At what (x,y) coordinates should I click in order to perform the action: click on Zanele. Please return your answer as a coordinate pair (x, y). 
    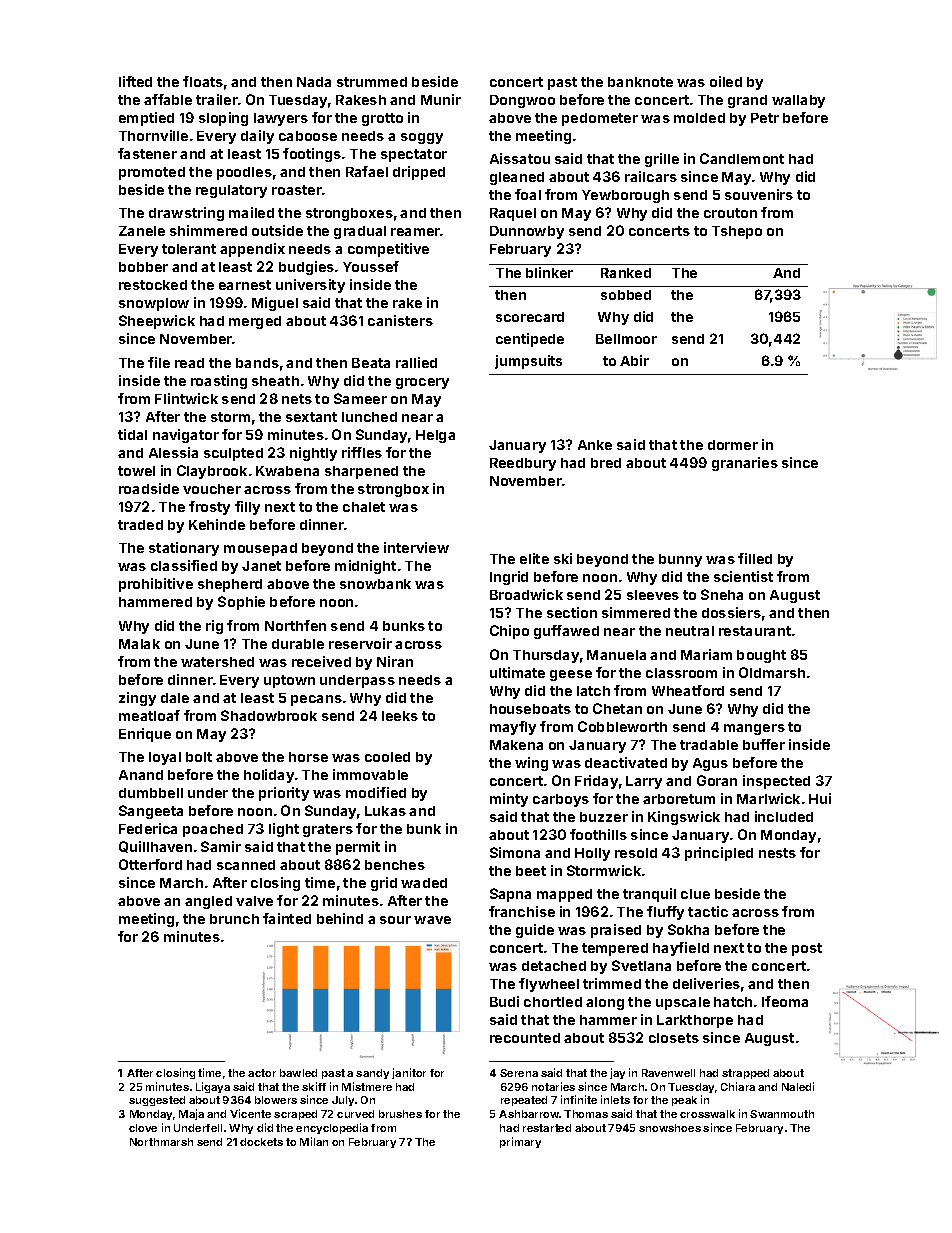
    Looking at the image, I should click on (142, 231).
